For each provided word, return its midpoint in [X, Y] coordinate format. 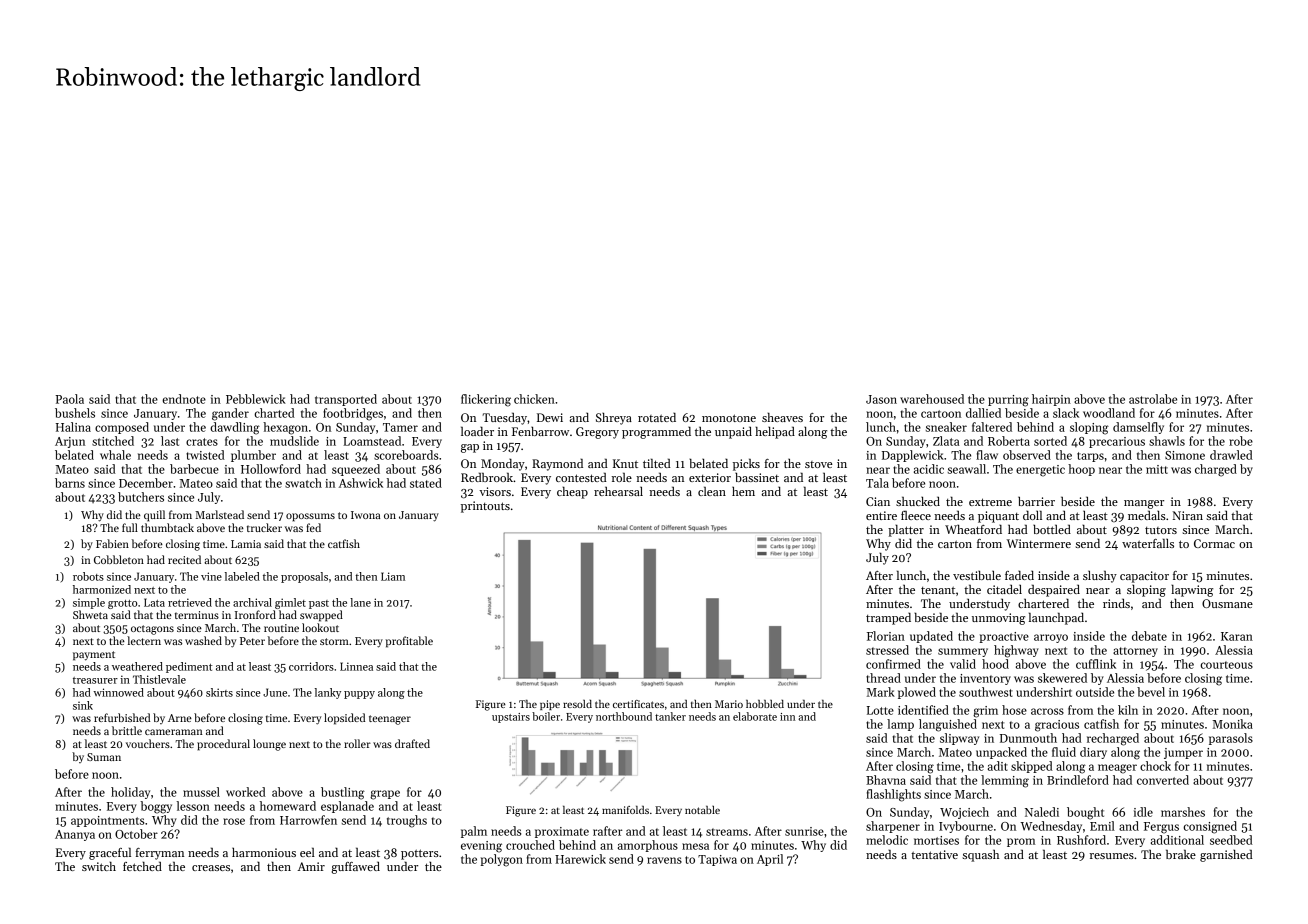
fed [313, 527]
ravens [664, 860]
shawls [1167, 441]
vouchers [148, 743]
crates [202, 442]
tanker [670, 716]
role [622, 477]
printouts [485, 507]
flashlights [893, 795]
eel [307, 852]
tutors [1161, 530]
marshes [1183, 812]
